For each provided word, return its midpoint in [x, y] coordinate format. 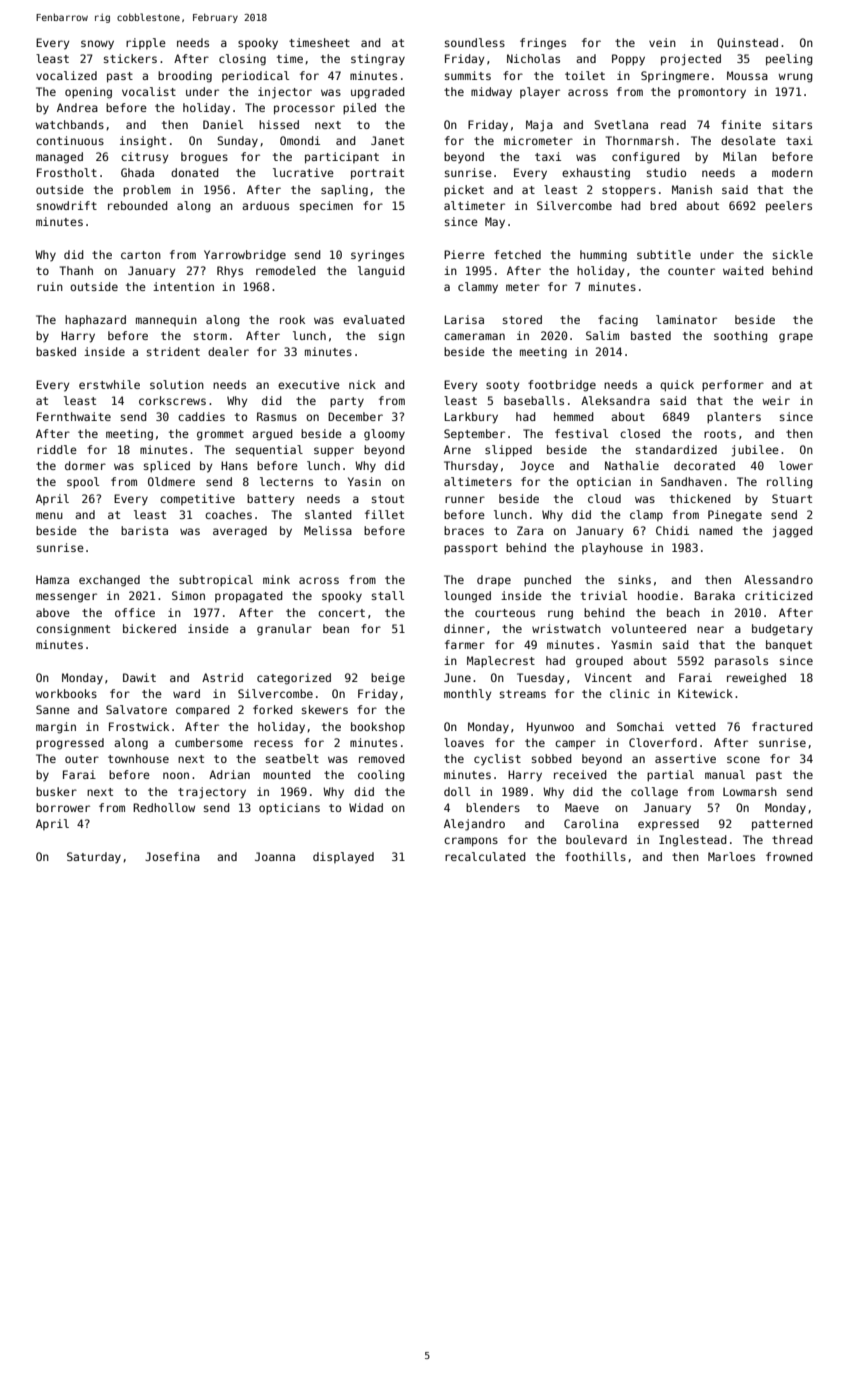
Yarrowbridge [245, 256]
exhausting [596, 174]
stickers [130, 58]
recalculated [485, 856]
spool [83, 483]
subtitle [664, 254]
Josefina [172, 856]
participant [342, 158]
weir [776, 400]
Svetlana [621, 124]
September [474, 434]
